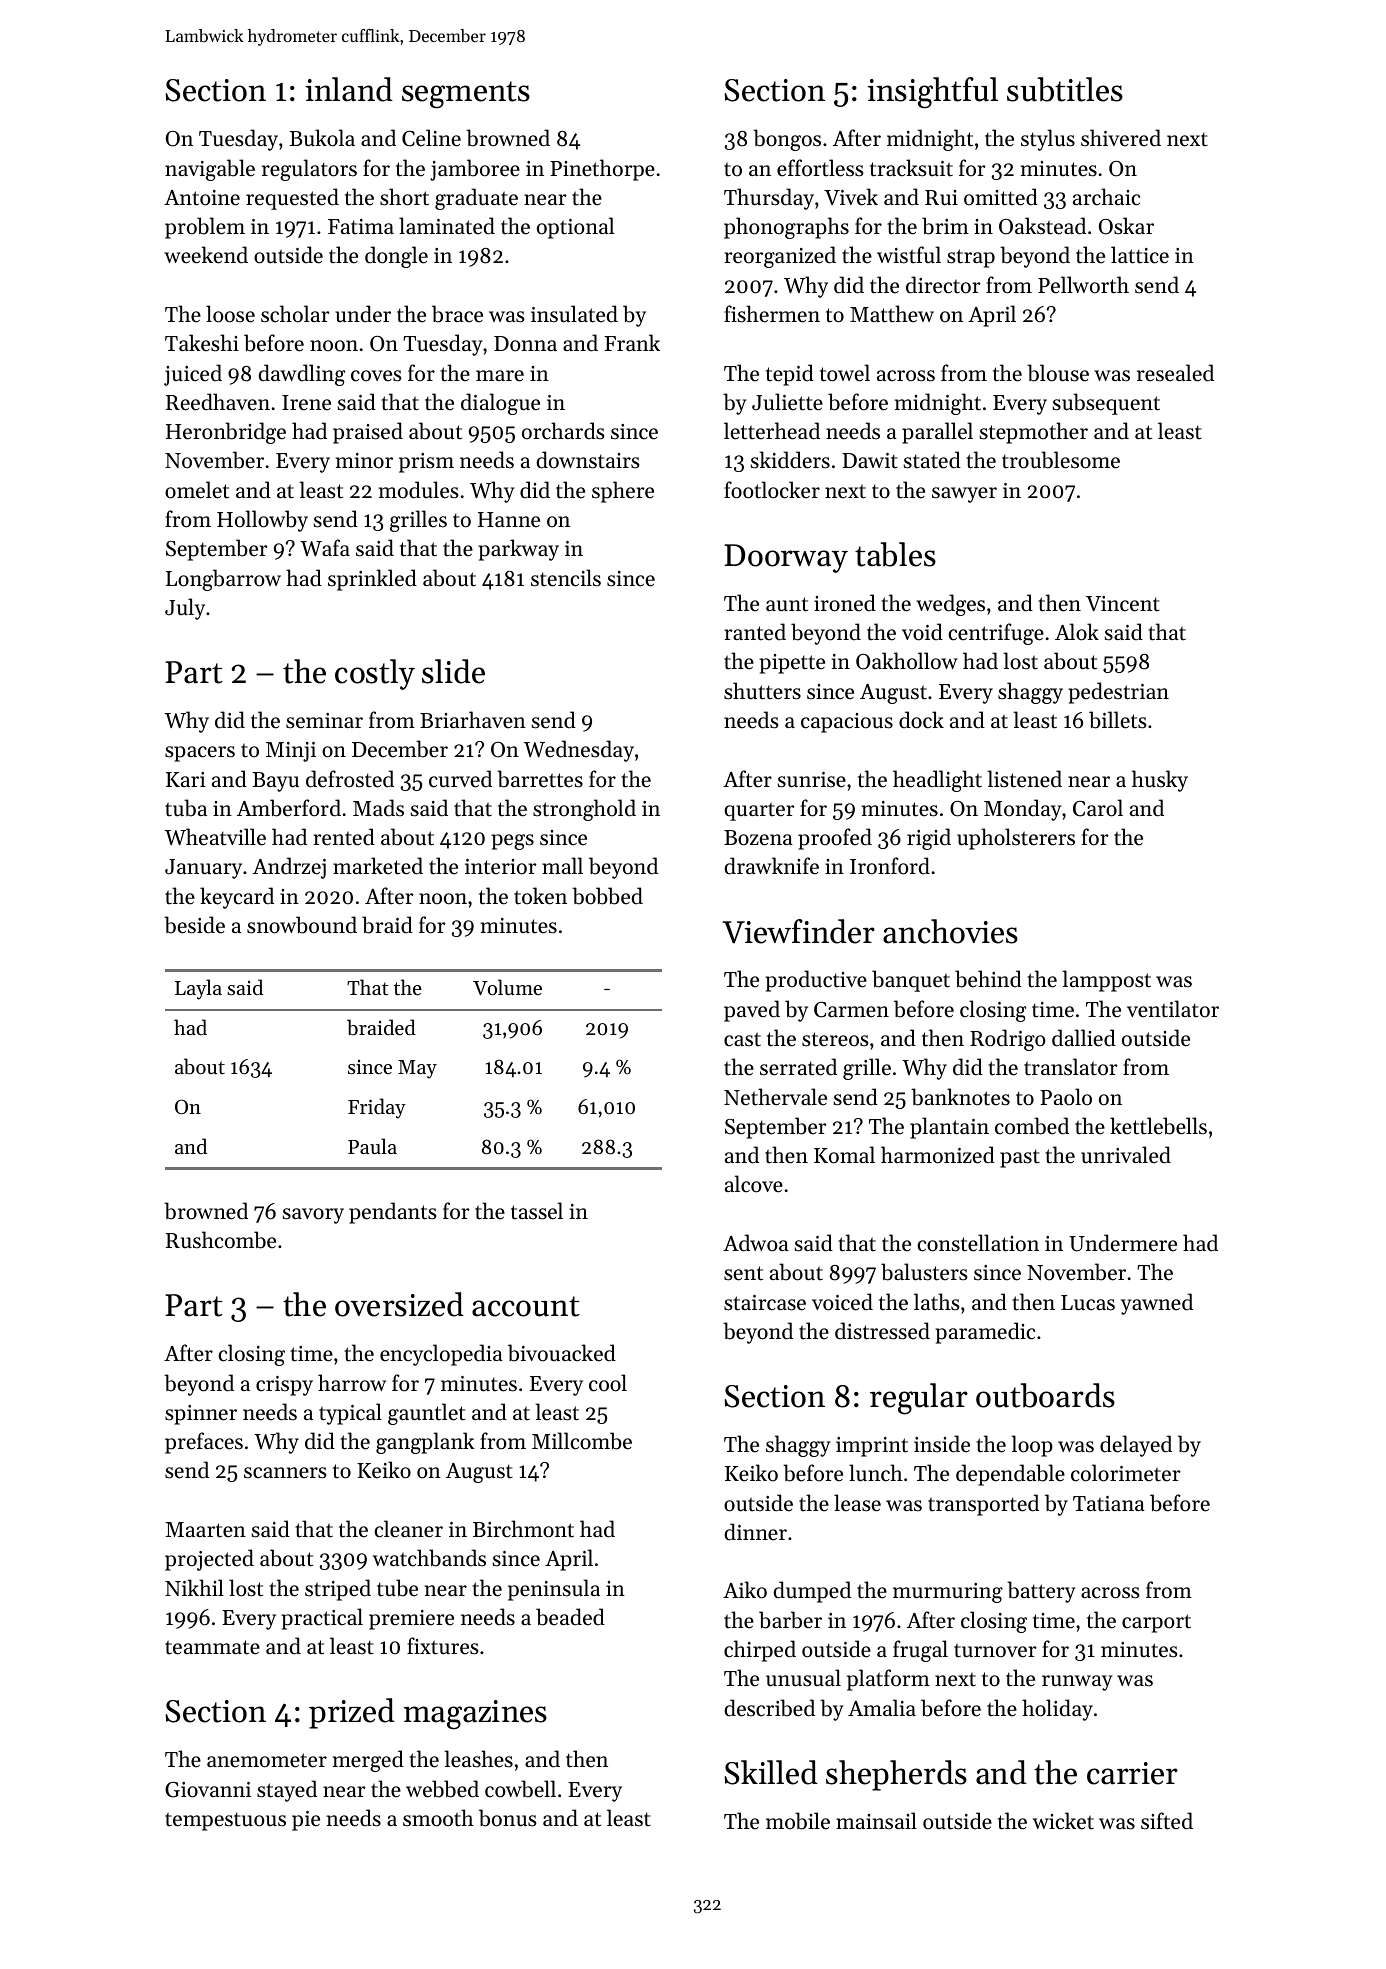 This screenshot has width=1386, height=1969. I want to click on centrifuge, so click(996, 634).
